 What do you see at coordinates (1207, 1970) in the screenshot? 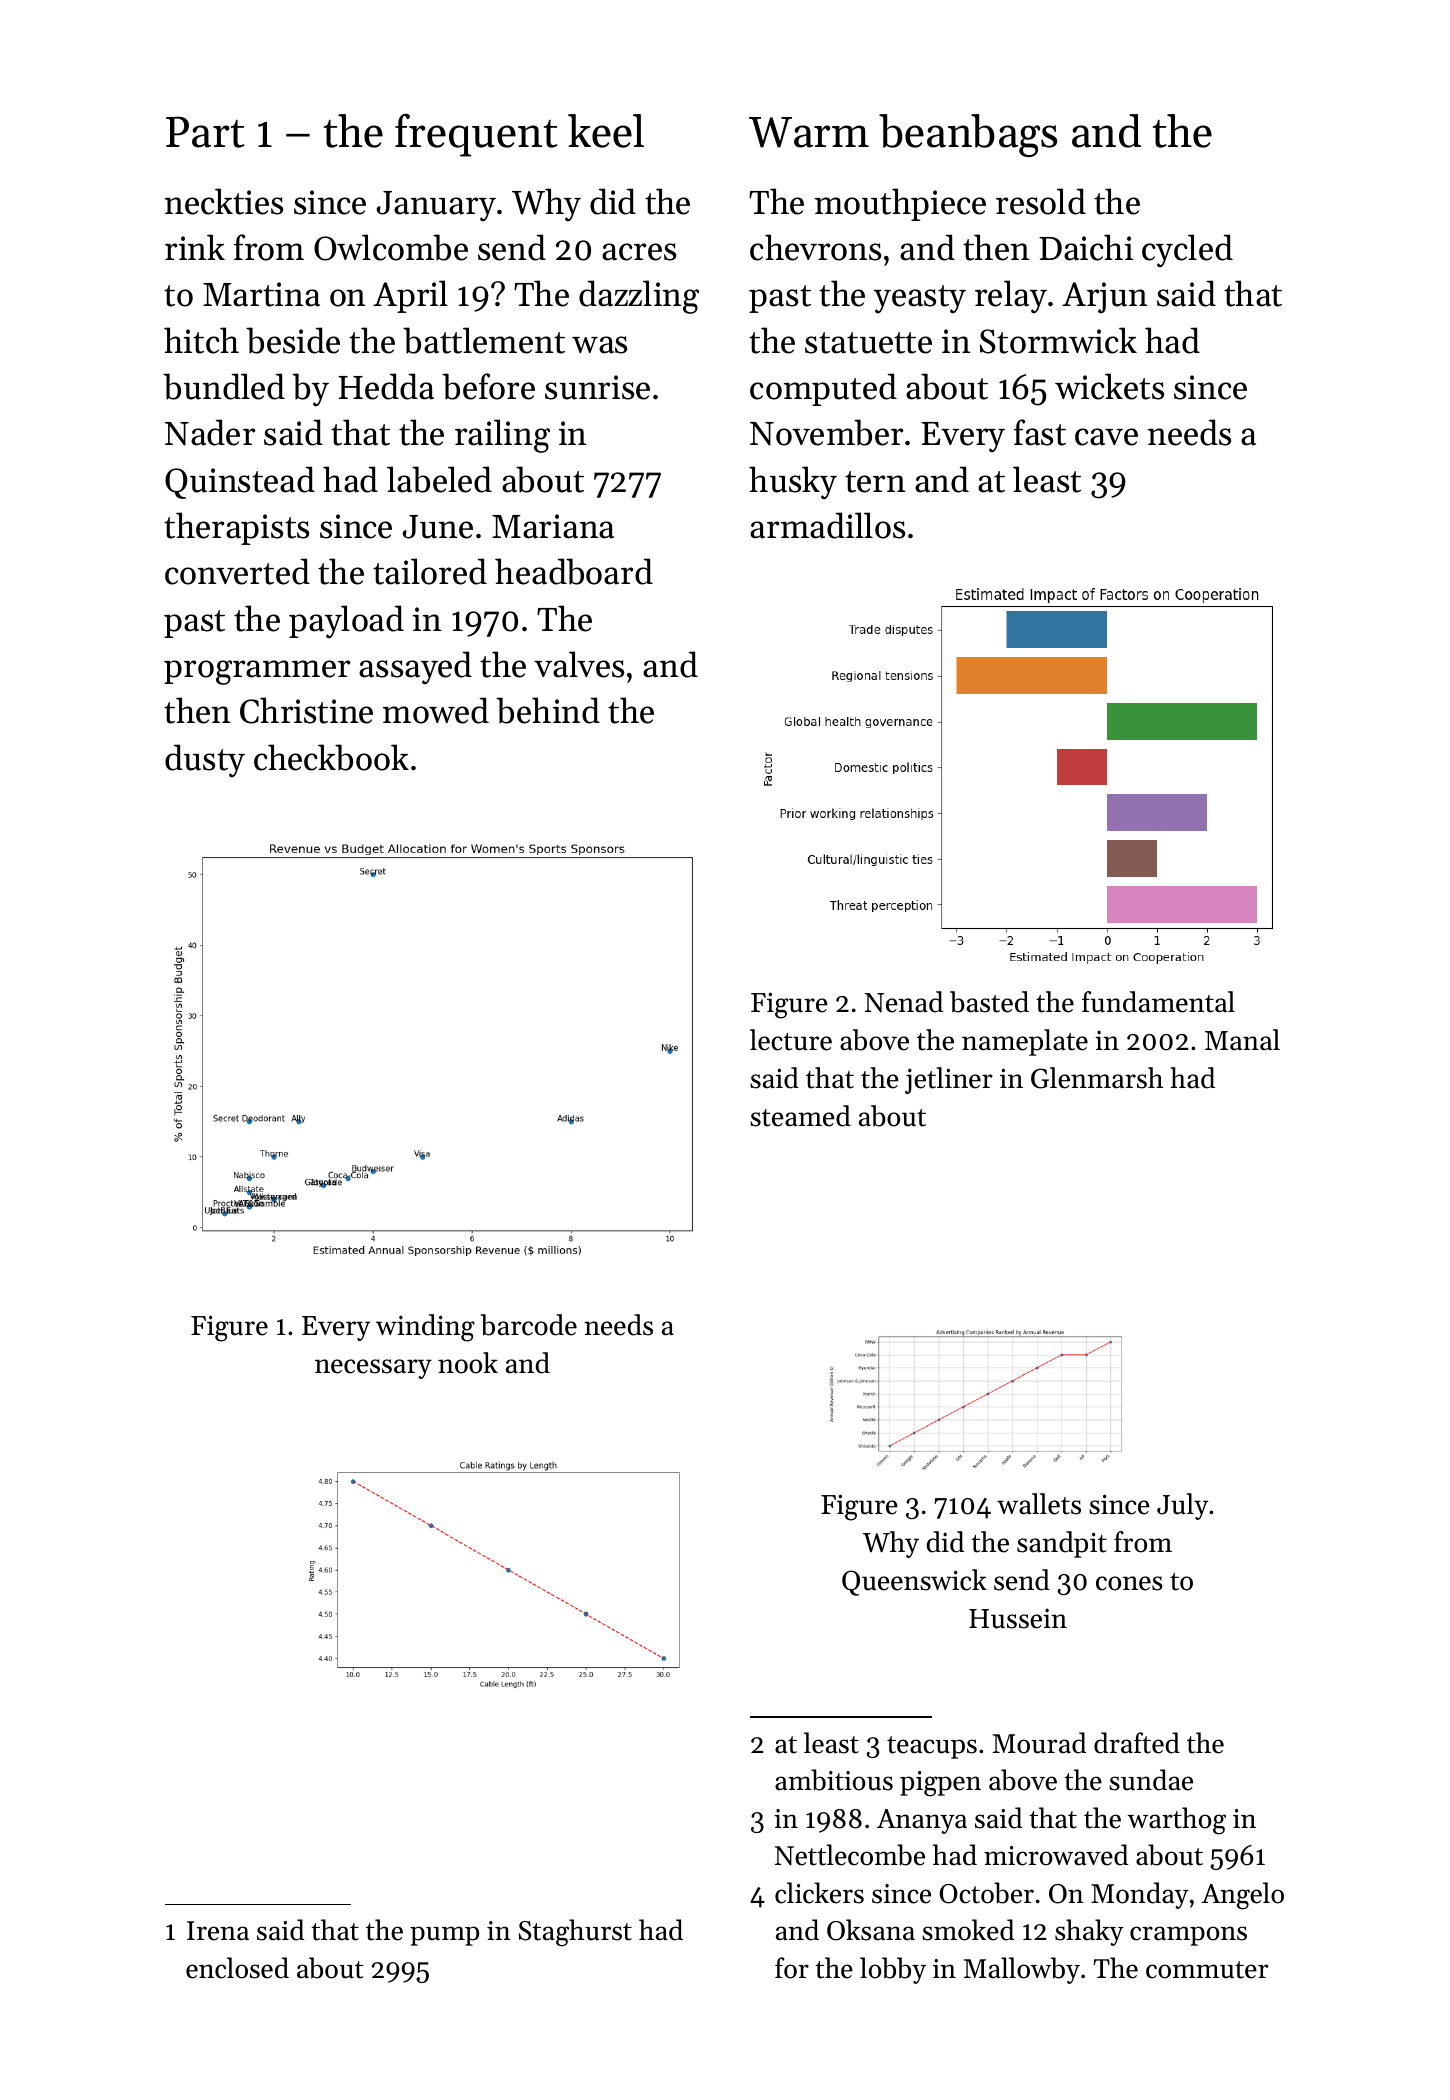
I see `commuter` at bounding box center [1207, 1970].
